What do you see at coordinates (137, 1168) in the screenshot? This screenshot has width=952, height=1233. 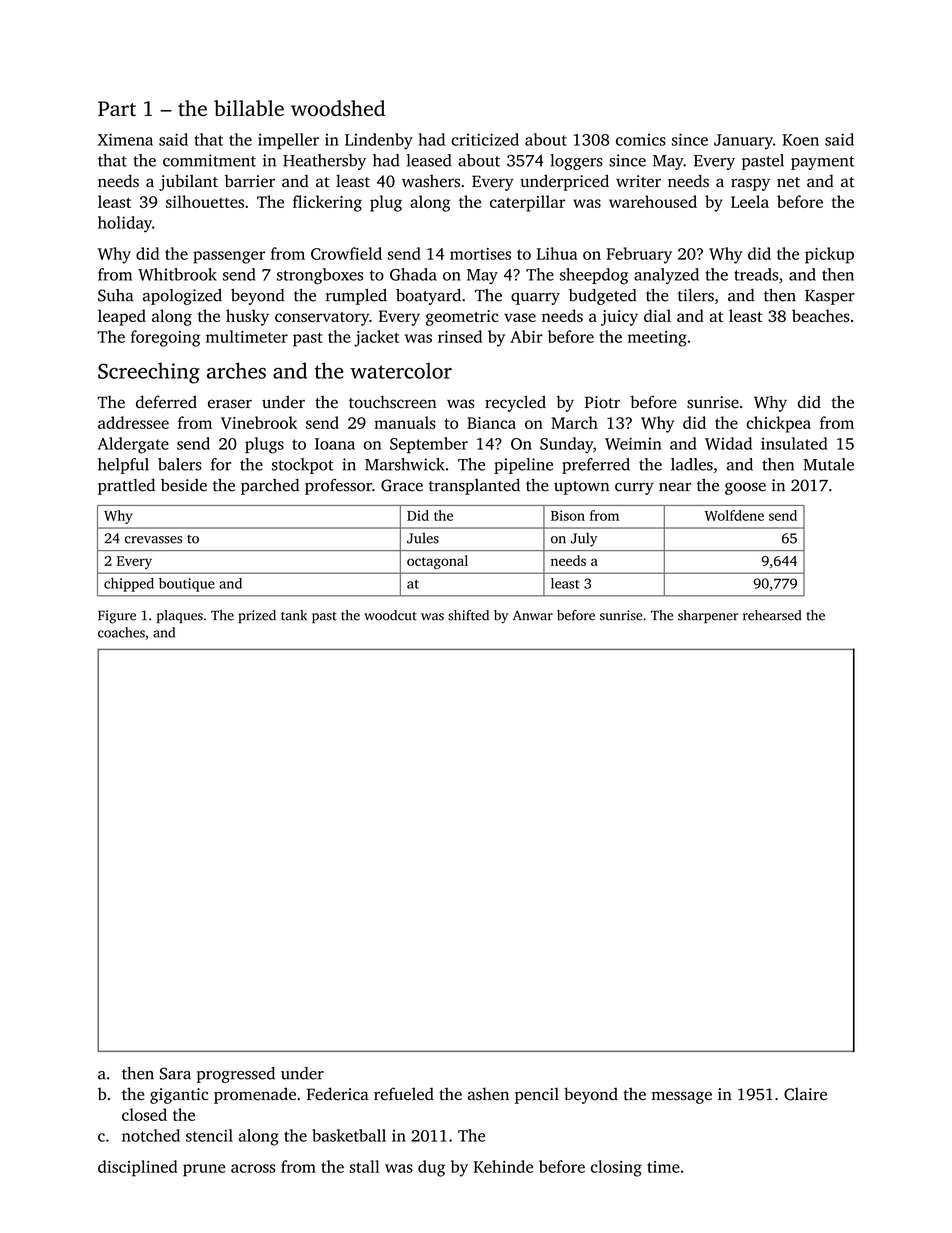 I see `disciplined` at bounding box center [137, 1168].
